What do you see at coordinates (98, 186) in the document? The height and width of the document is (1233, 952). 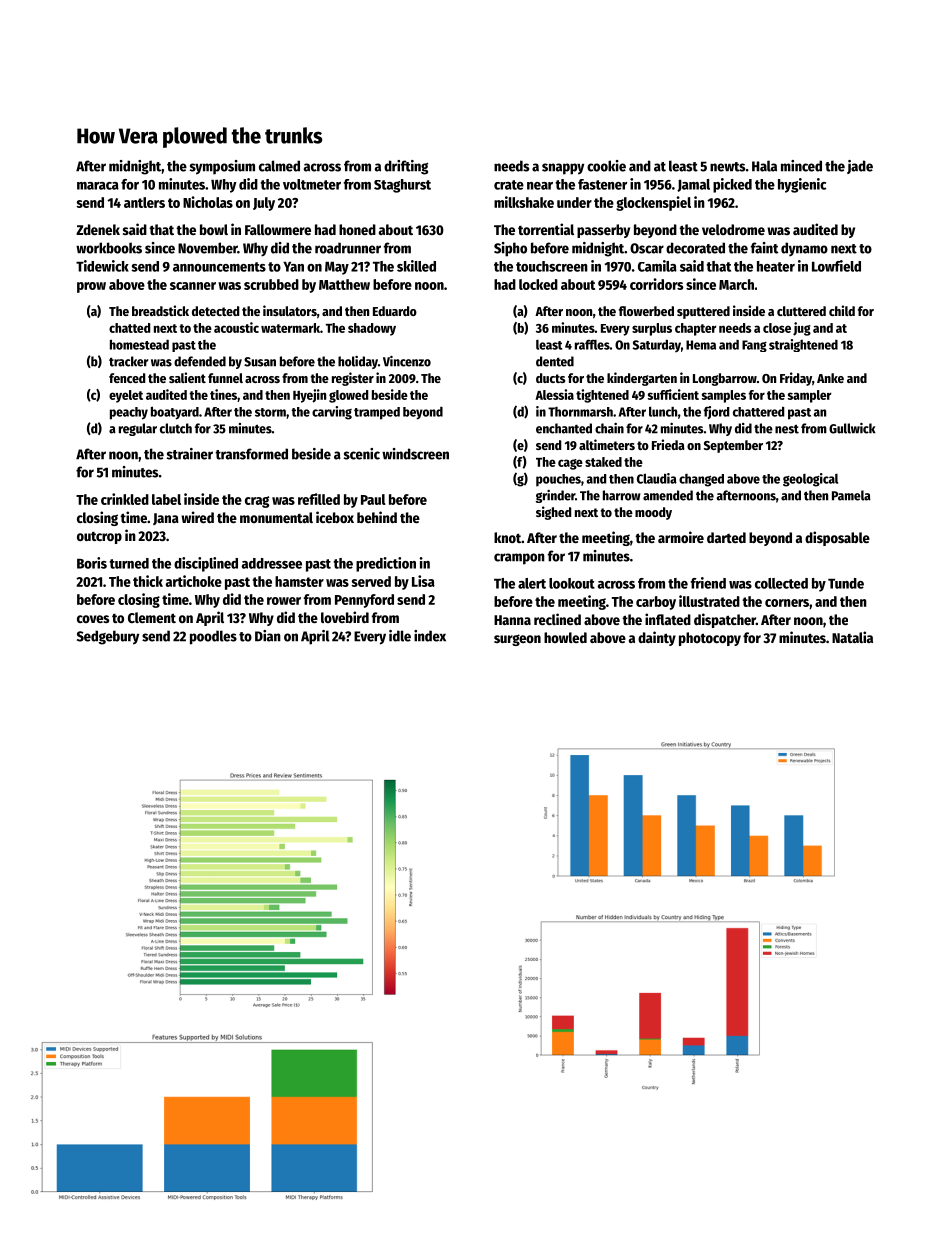 I see `maraca` at bounding box center [98, 186].
